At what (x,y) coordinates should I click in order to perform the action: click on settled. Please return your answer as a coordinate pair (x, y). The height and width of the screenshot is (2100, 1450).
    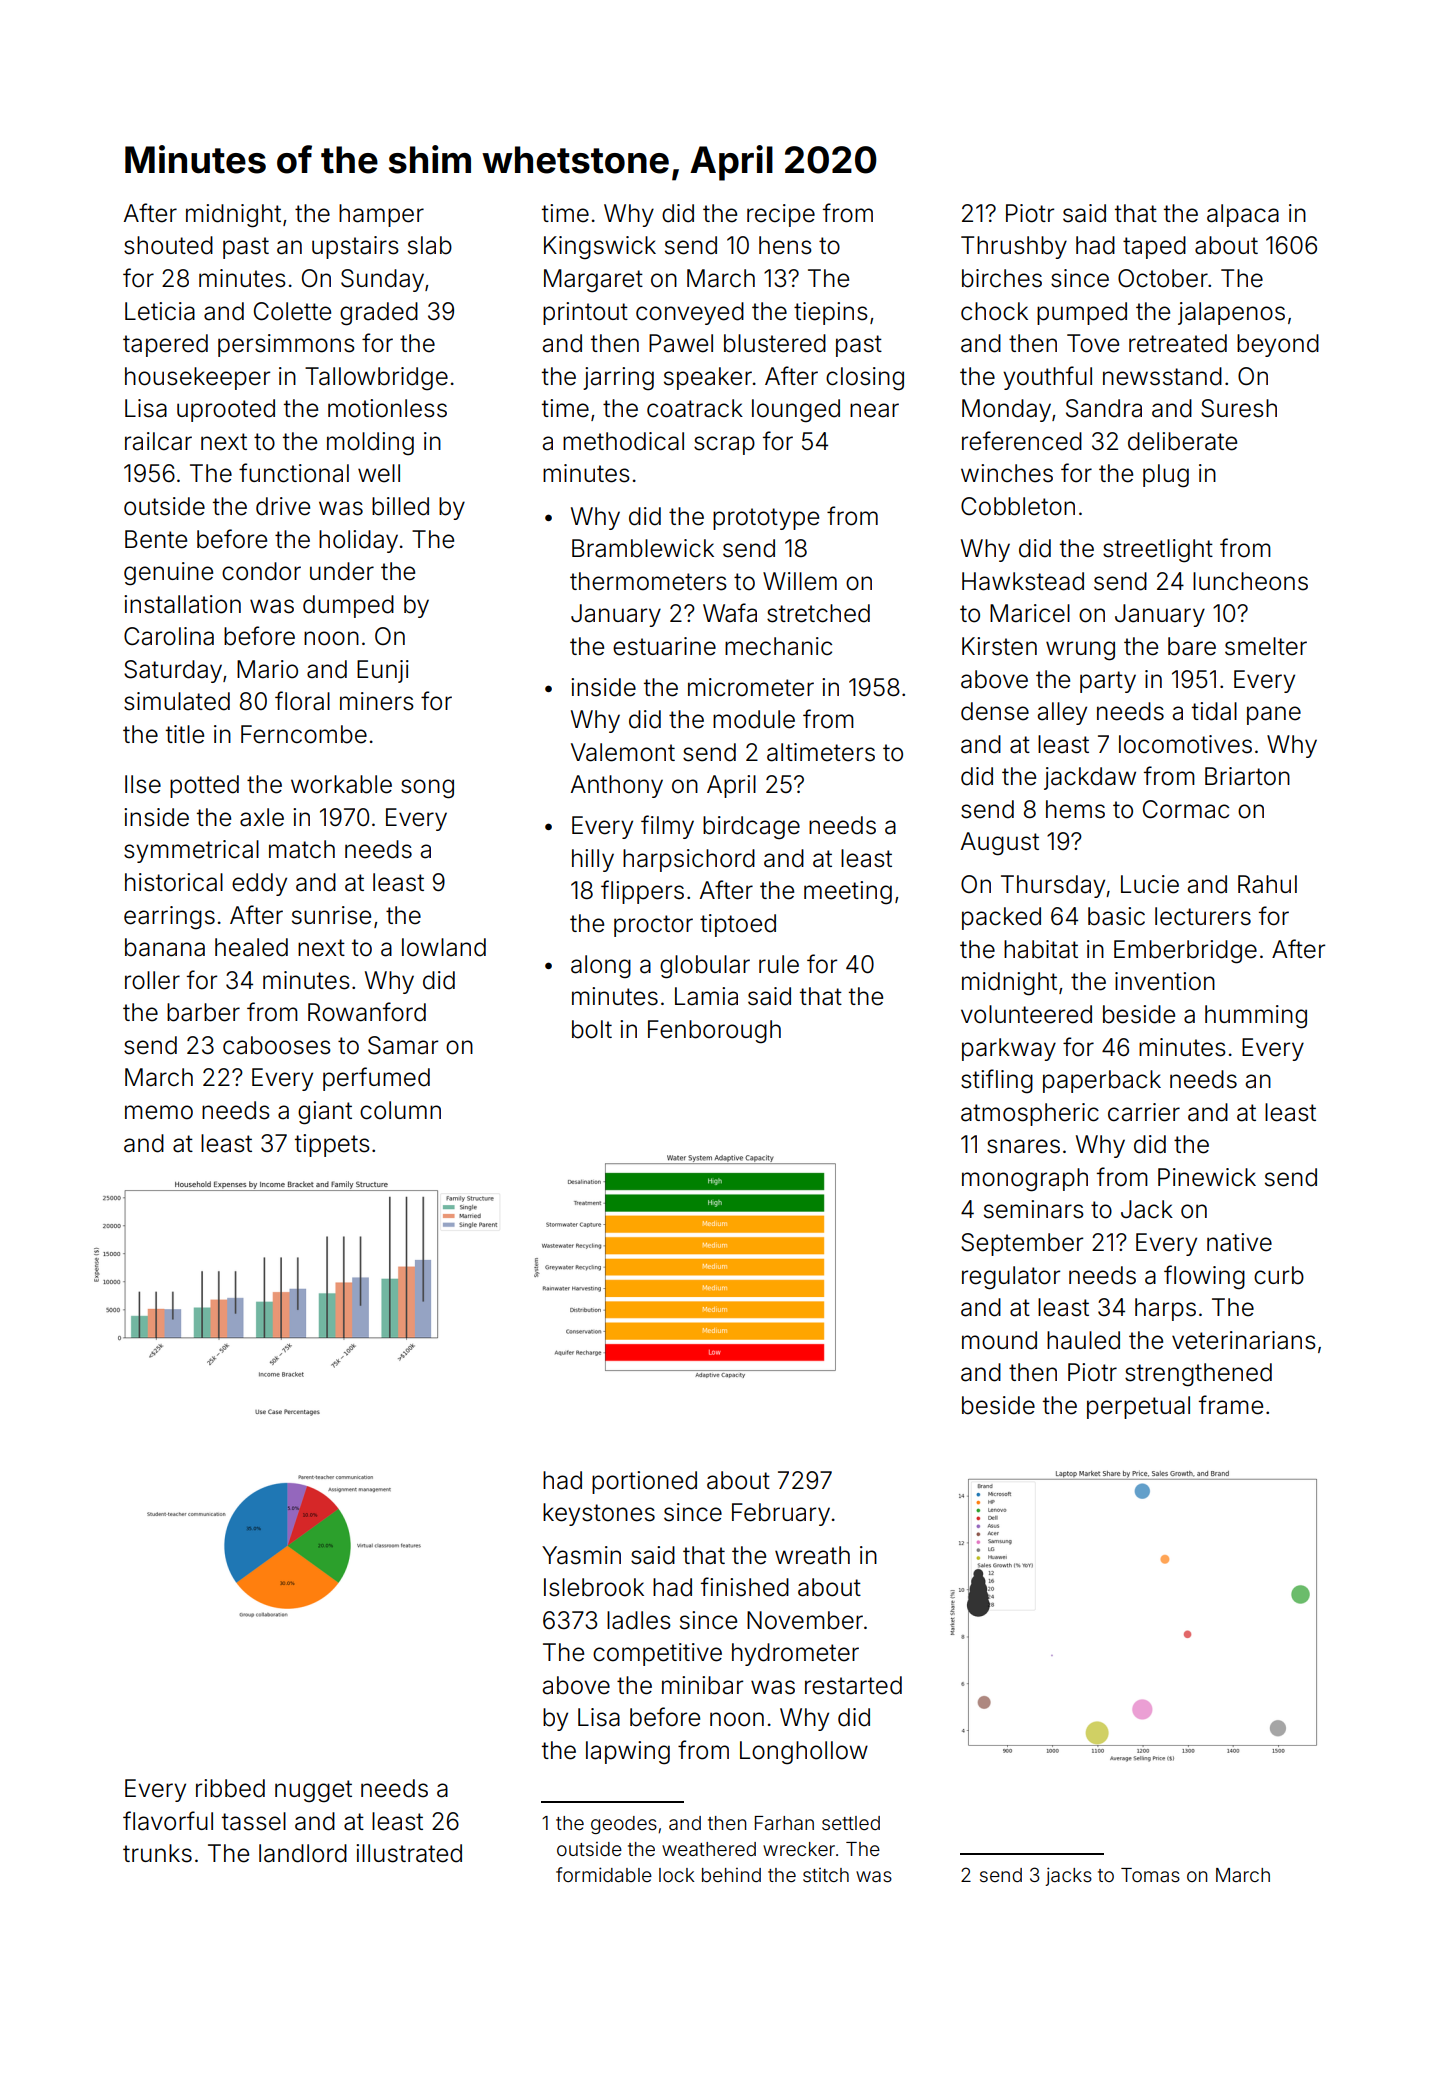
    Looking at the image, I should click on (851, 1823).
